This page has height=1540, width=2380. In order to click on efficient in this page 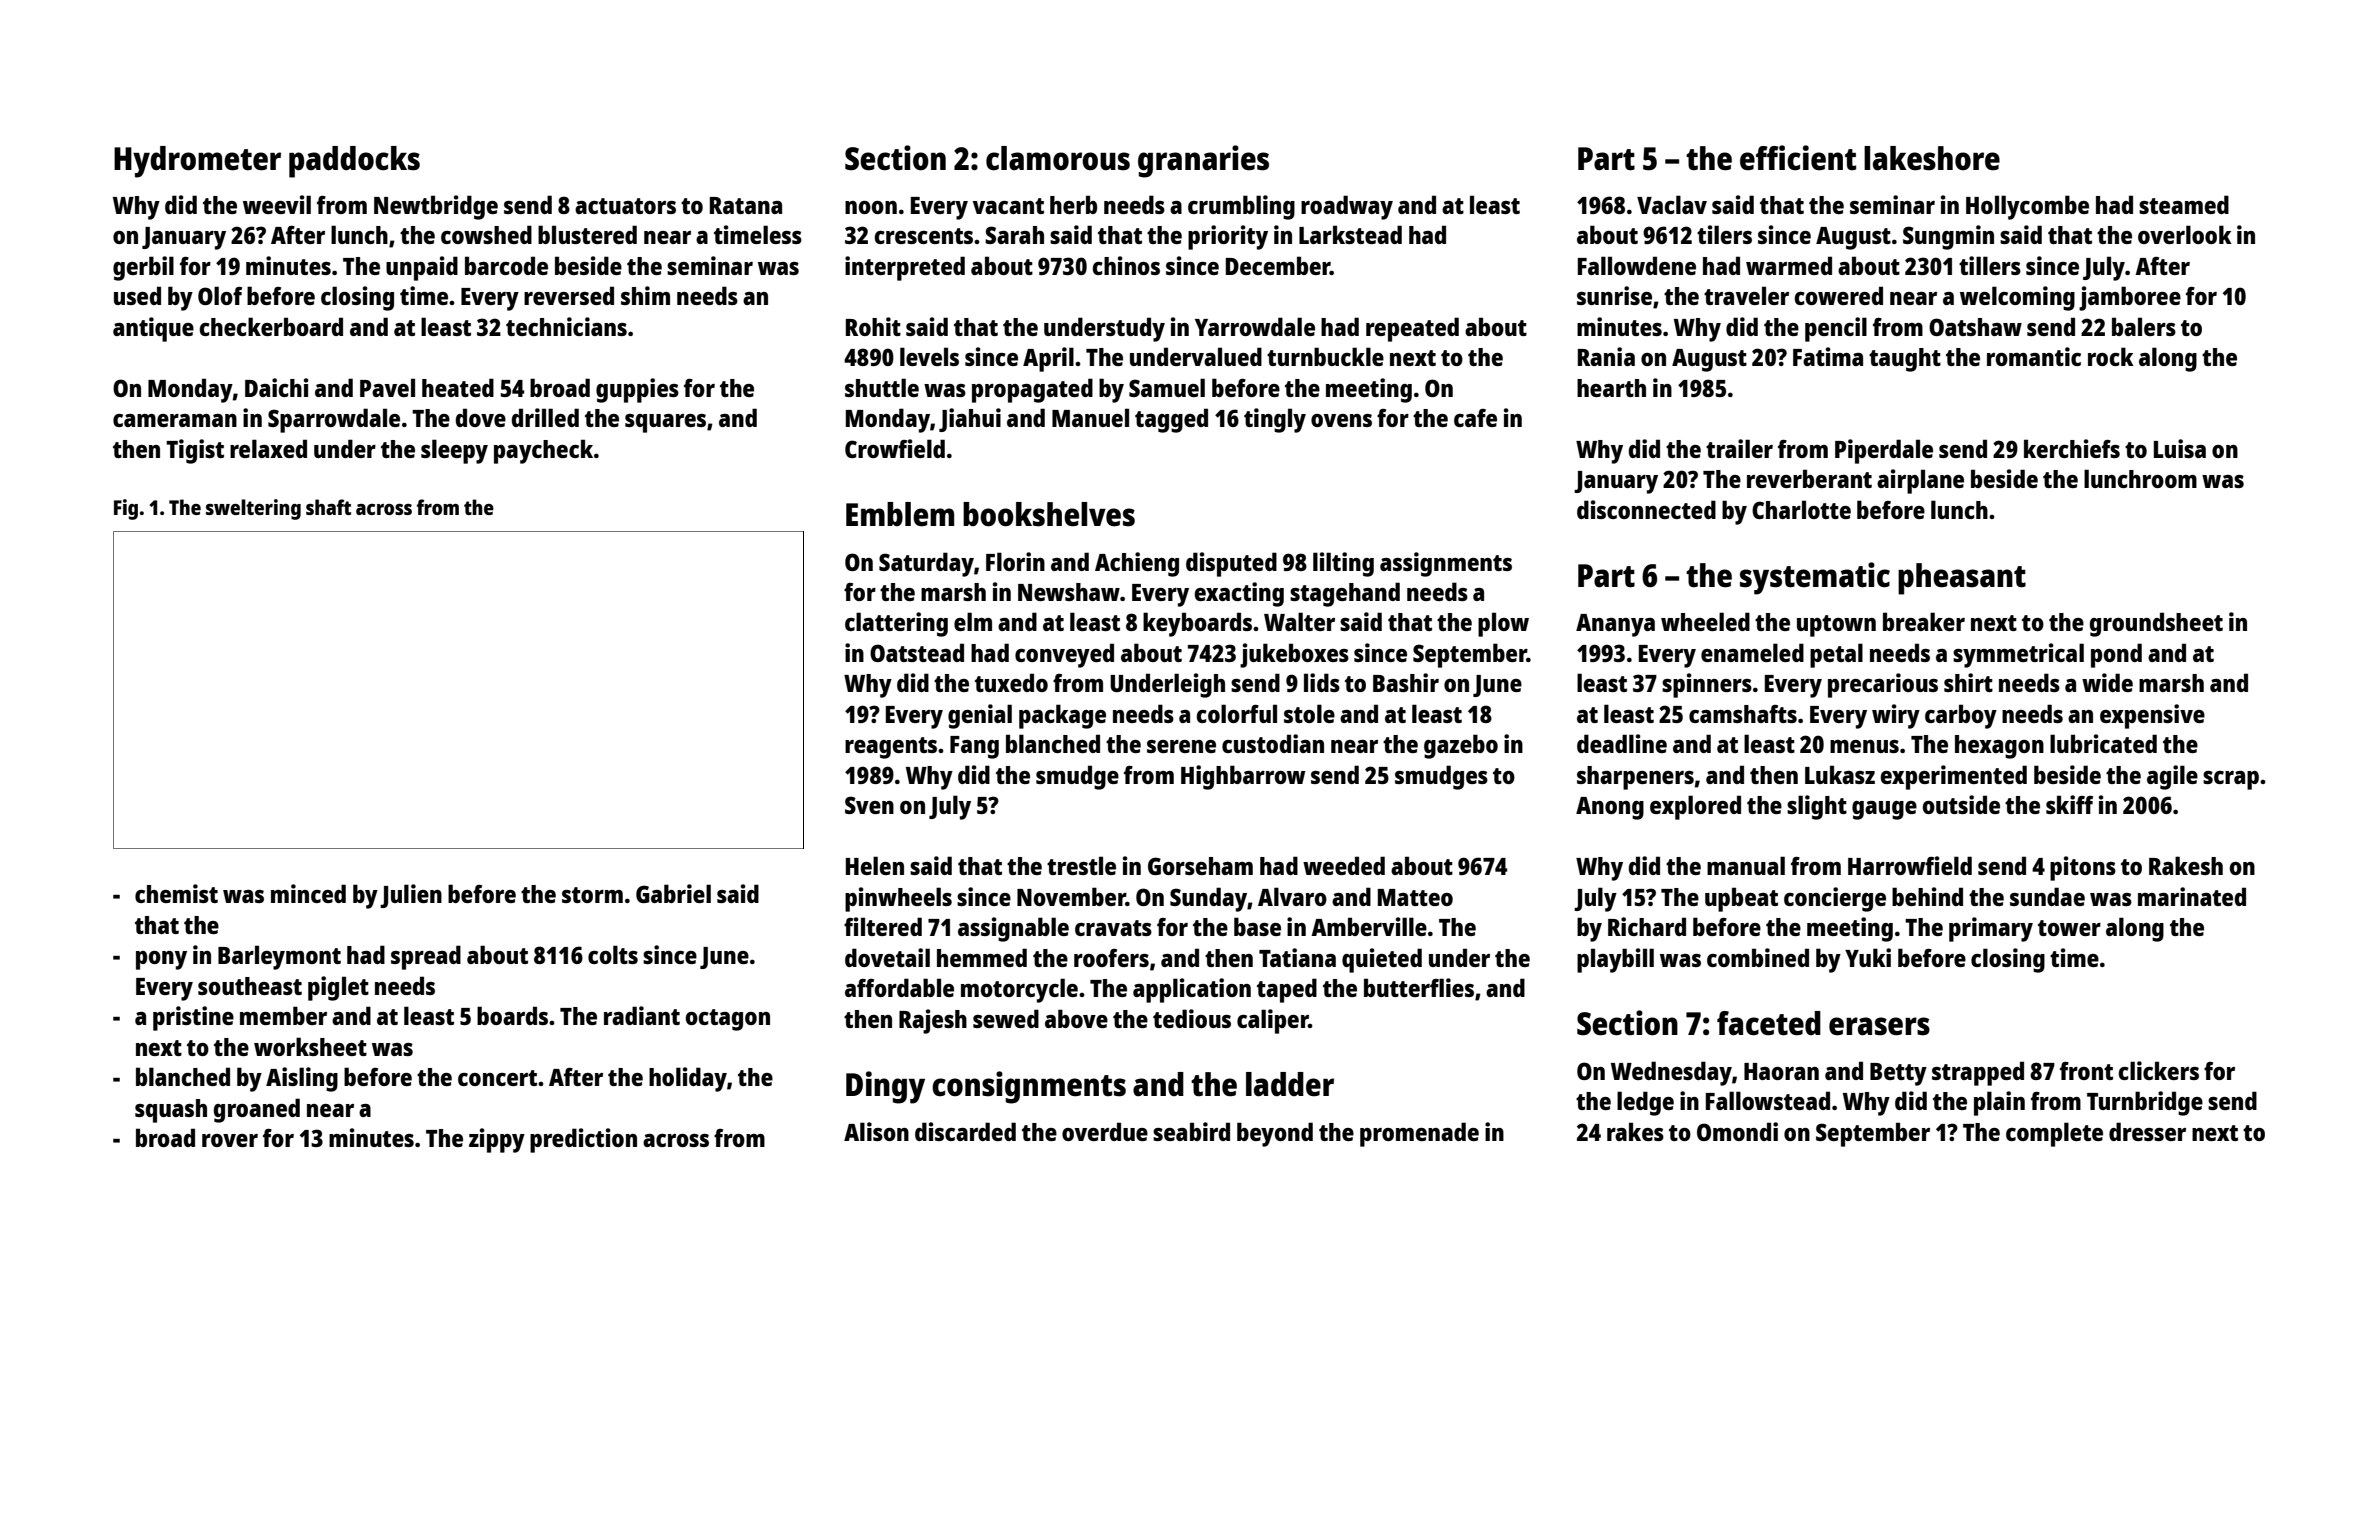, I will do `click(1798, 158)`.
